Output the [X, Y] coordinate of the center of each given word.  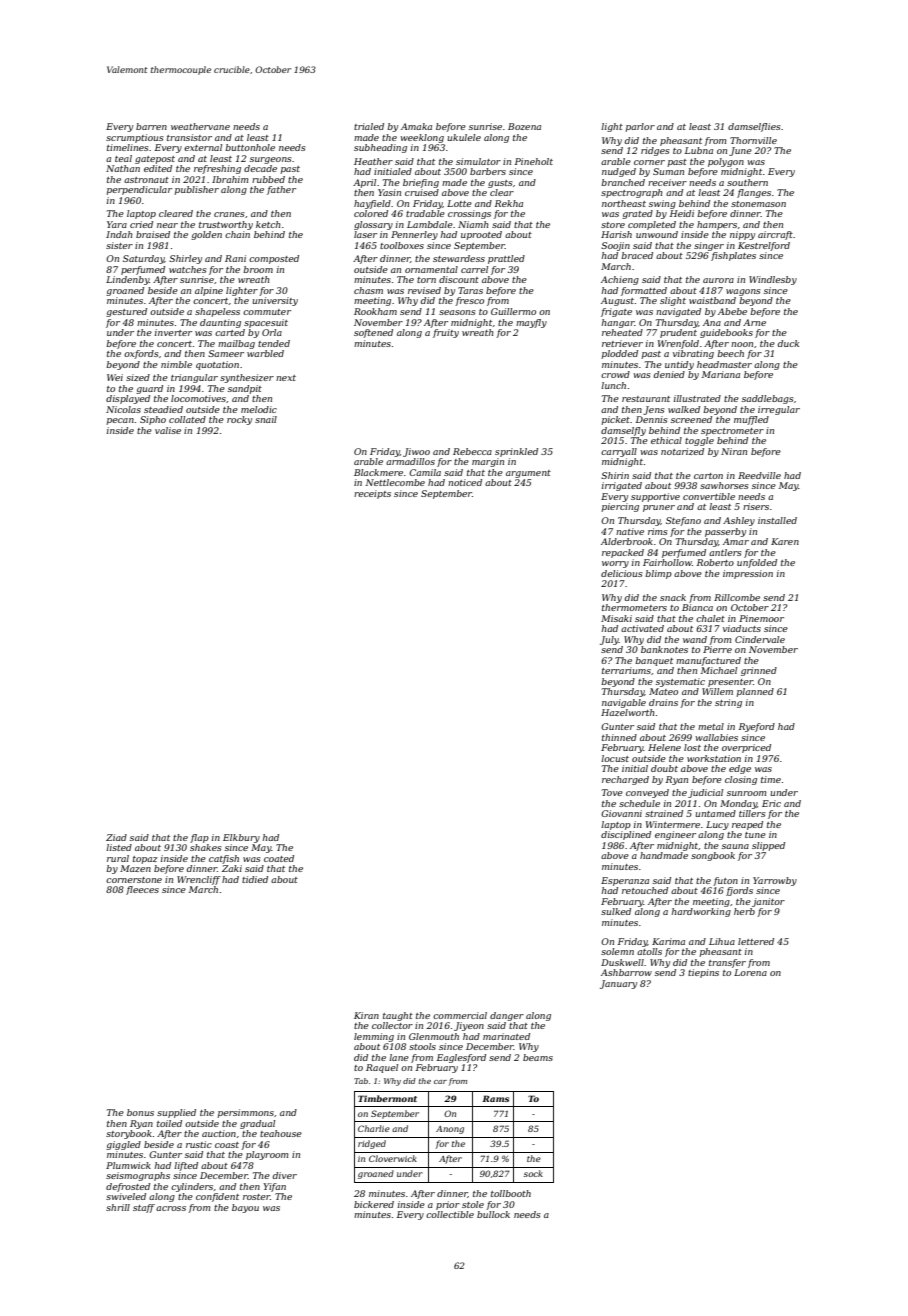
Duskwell [622, 962]
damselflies [754, 127]
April [364, 183]
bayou [245, 1208]
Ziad [116, 837]
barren [151, 126]
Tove [612, 792]
